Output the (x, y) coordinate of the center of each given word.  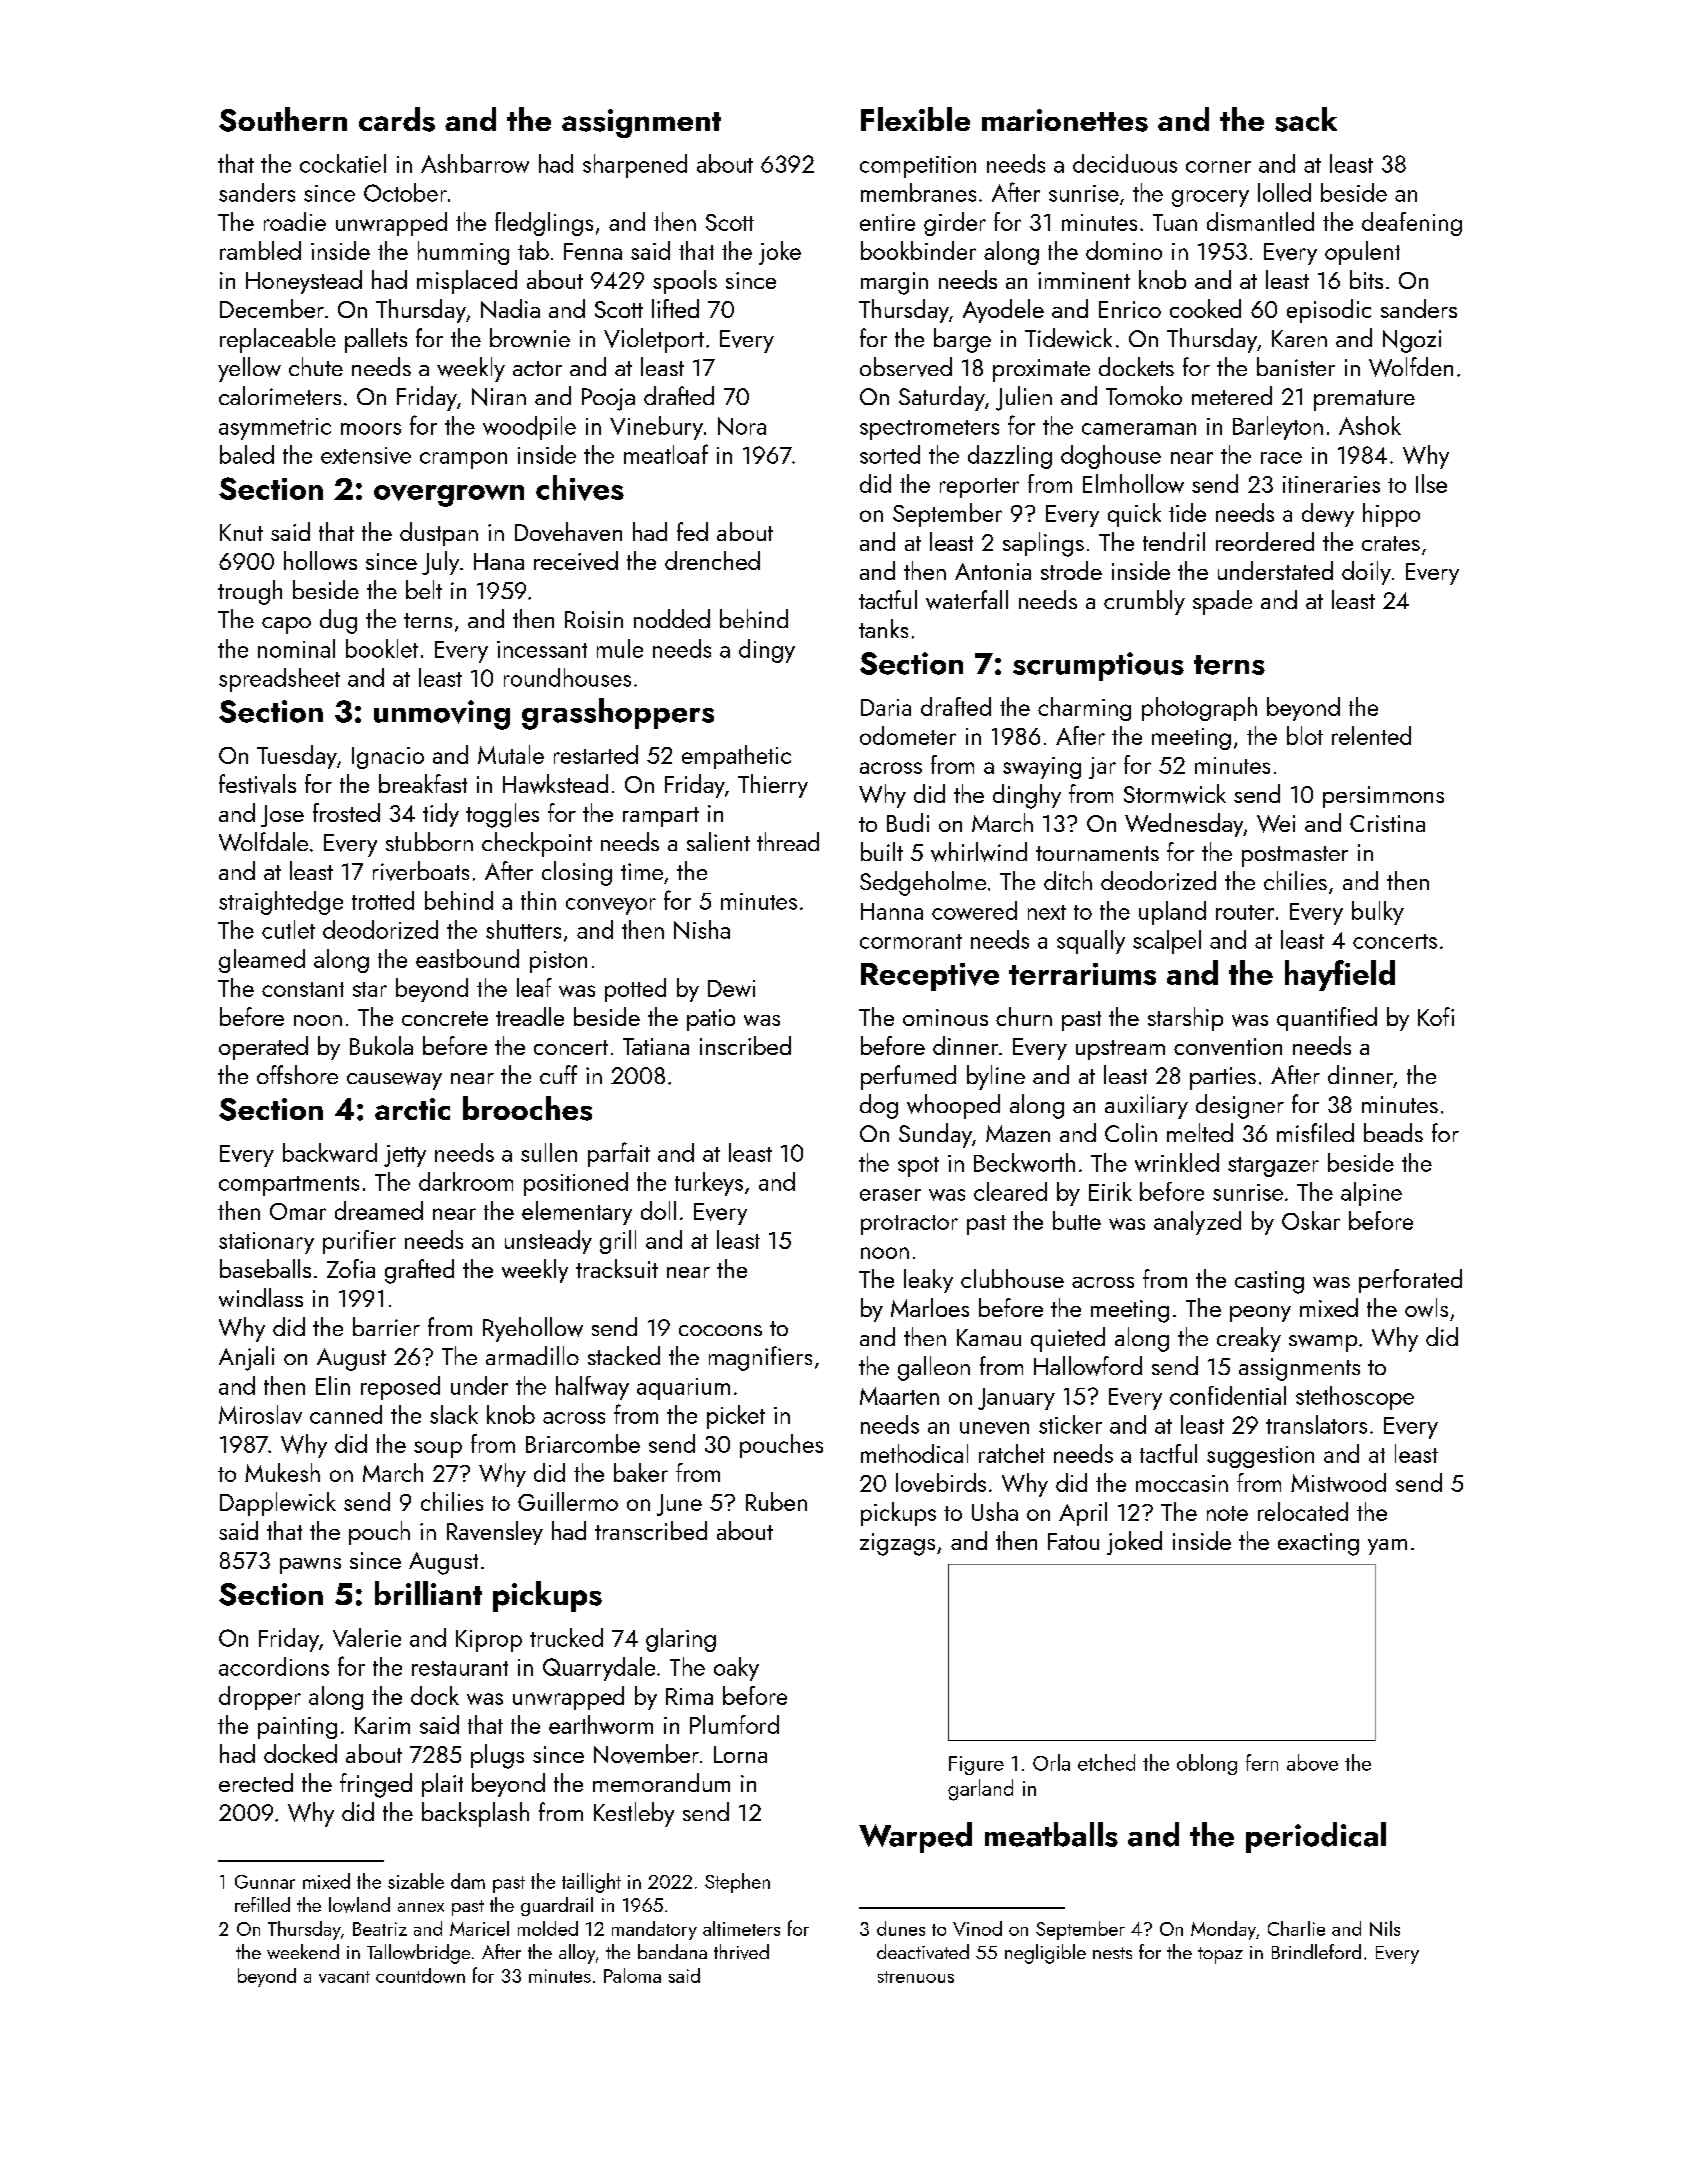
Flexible (915, 119)
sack (1306, 119)
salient (718, 841)
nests (1112, 1953)
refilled (262, 1904)
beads (1393, 1132)
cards (397, 119)
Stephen (737, 1883)
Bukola (381, 1045)
